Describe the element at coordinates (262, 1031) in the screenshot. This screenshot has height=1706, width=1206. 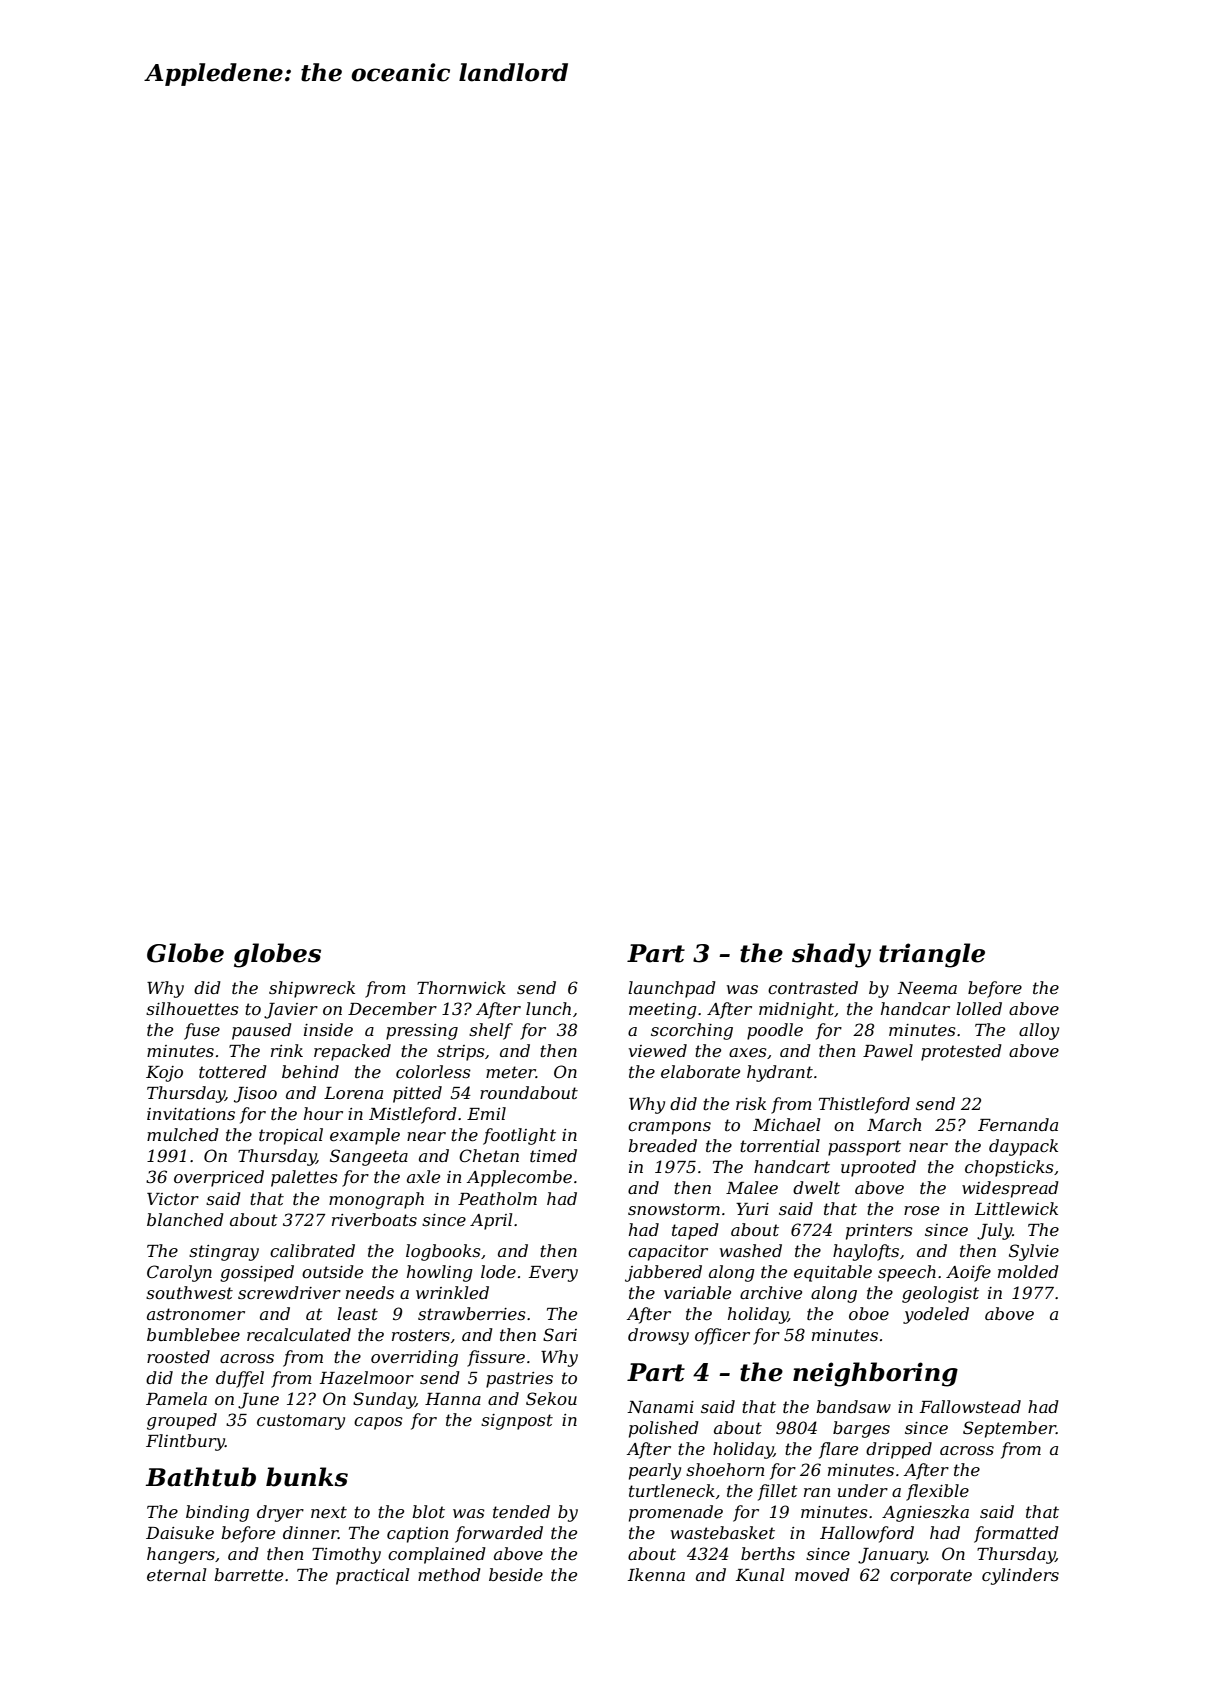
I see `paused` at that location.
